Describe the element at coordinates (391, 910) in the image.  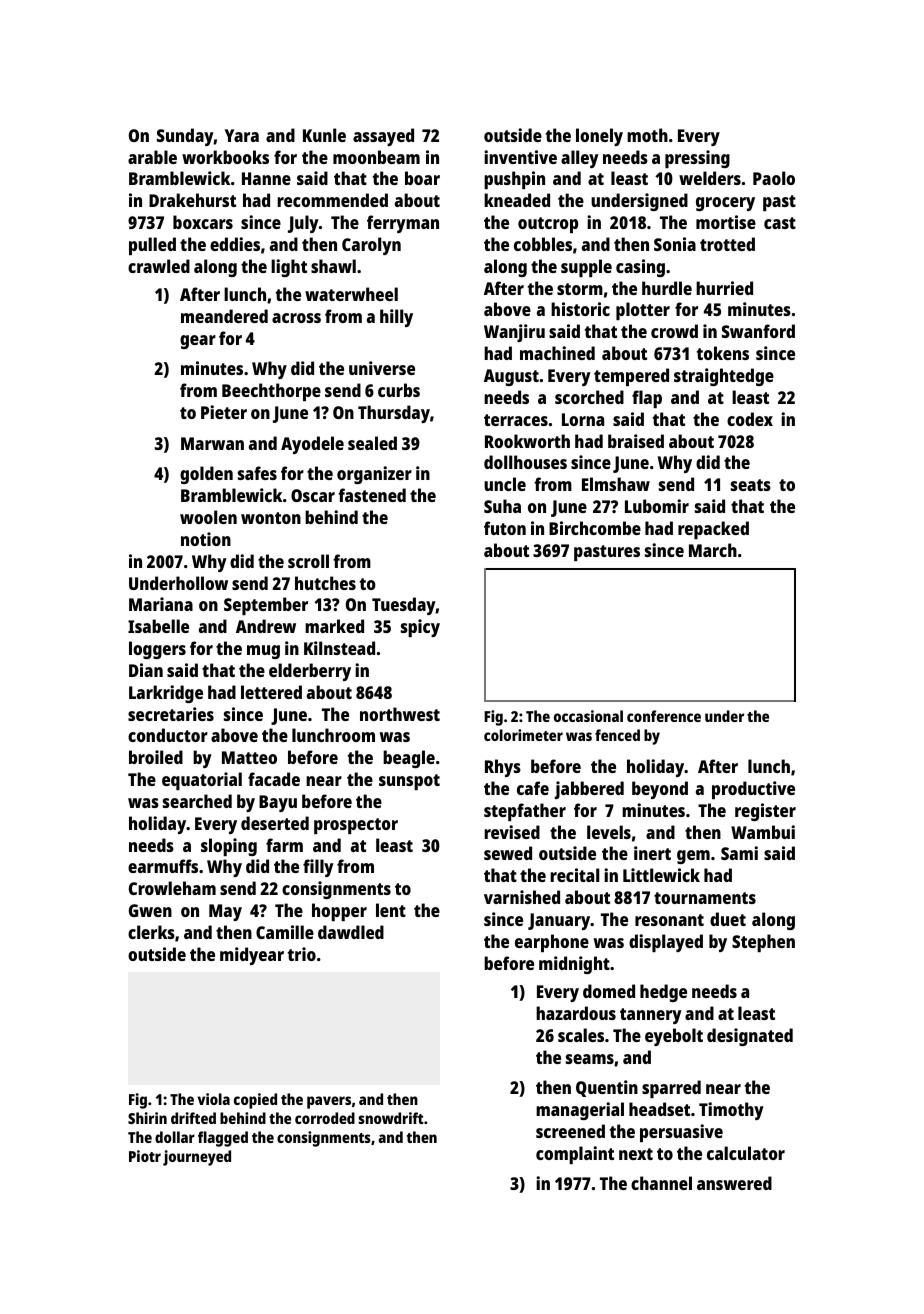
I see `lent` at that location.
